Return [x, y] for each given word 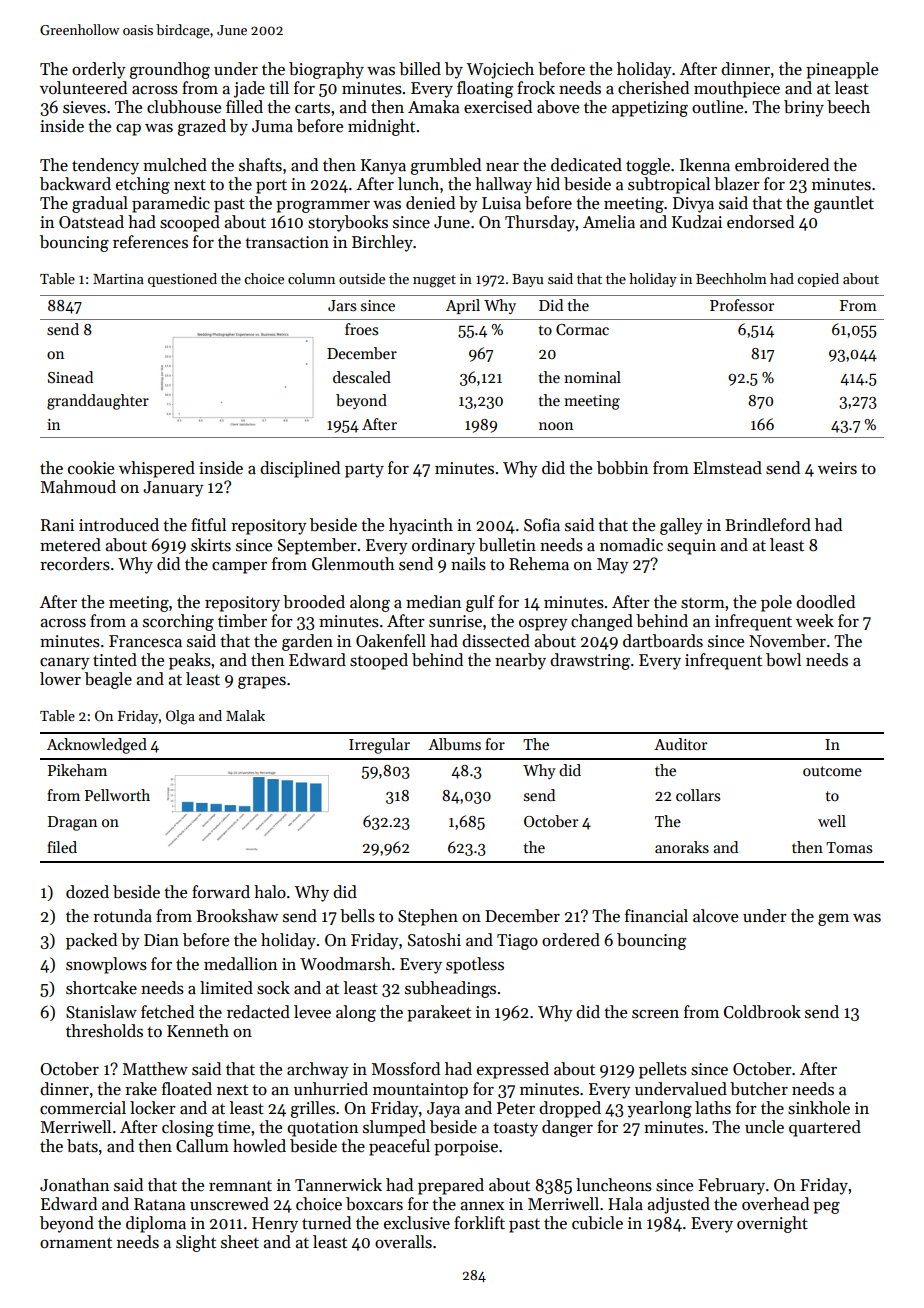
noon [556, 426]
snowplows [106, 965]
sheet [240, 1242]
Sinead [70, 377]
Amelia [609, 222]
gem [833, 920]
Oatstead [91, 222]
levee [312, 1012]
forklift [479, 1222]
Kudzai [697, 222]
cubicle [597, 1223]
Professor [742, 305]
